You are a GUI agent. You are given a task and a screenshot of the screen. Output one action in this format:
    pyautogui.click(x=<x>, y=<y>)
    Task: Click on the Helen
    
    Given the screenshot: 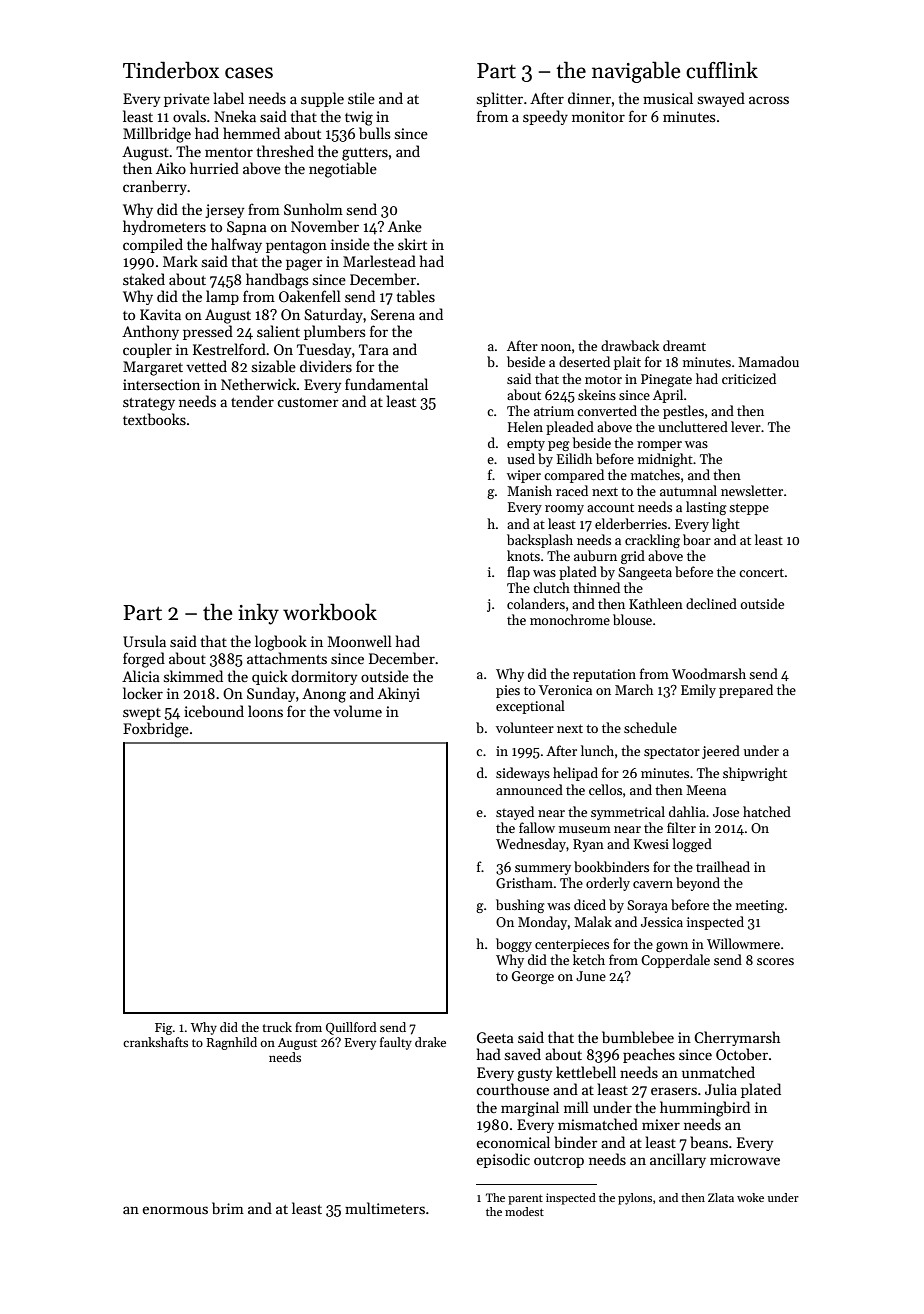 What is the action you would take?
    pyautogui.click(x=525, y=426)
